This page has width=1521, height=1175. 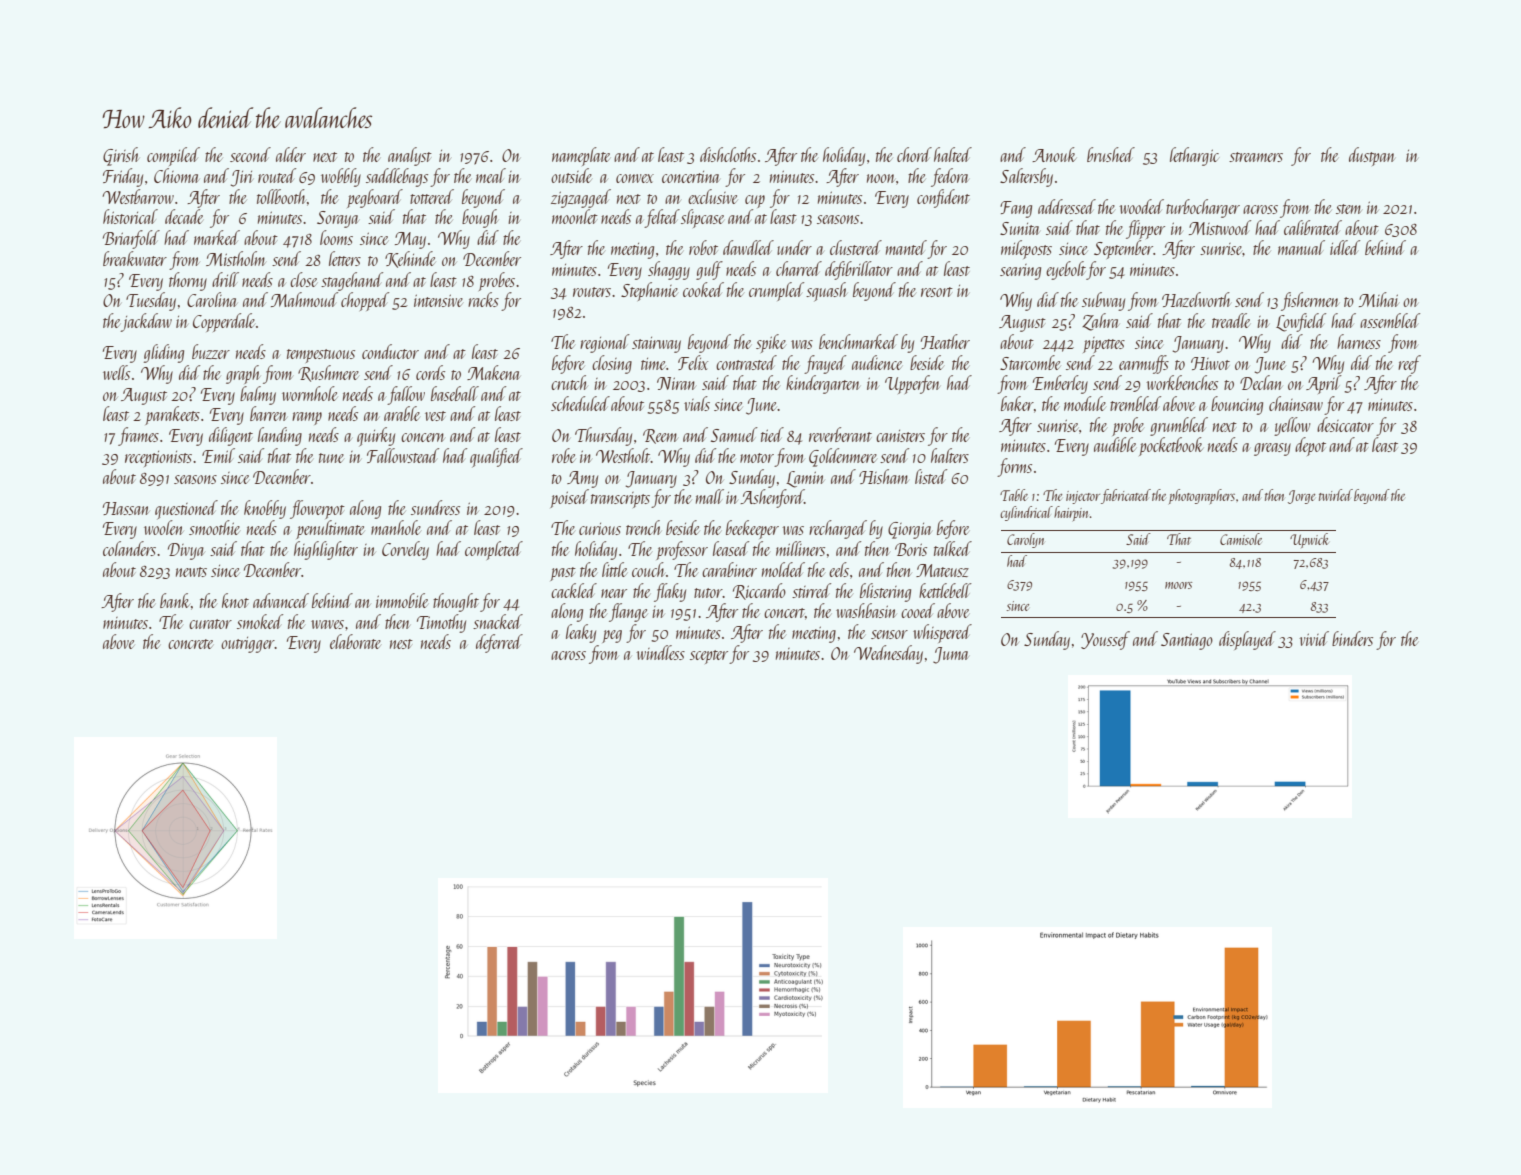 What do you see at coordinates (172, 415) in the page?
I see `parakeets` at bounding box center [172, 415].
